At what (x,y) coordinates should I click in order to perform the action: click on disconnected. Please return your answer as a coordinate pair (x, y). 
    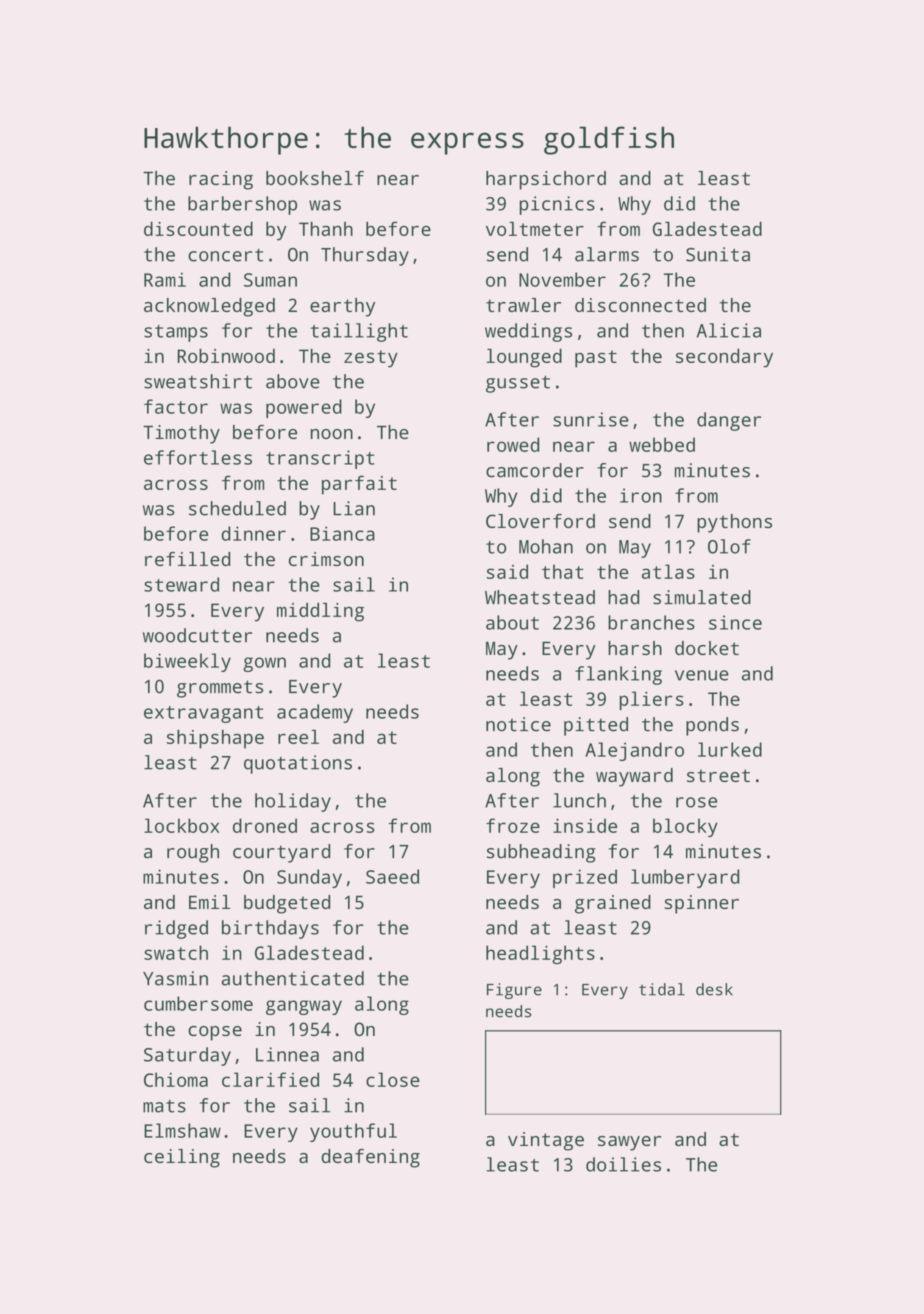
    Looking at the image, I should click on (640, 305).
